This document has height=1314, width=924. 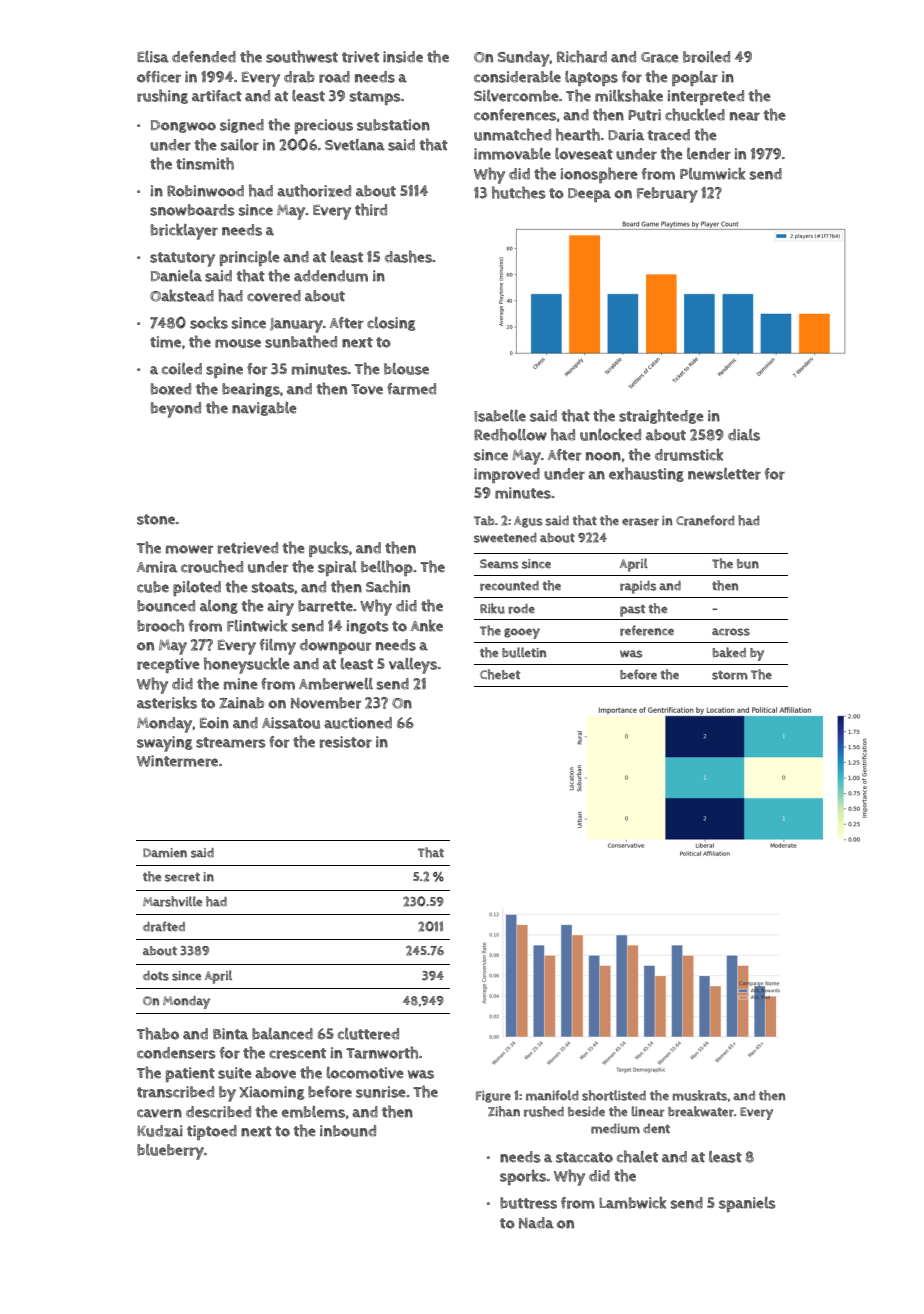 What do you see at coordinates (492, 608) in the document?
I see `Riku` at bounding box center [492, 608].
